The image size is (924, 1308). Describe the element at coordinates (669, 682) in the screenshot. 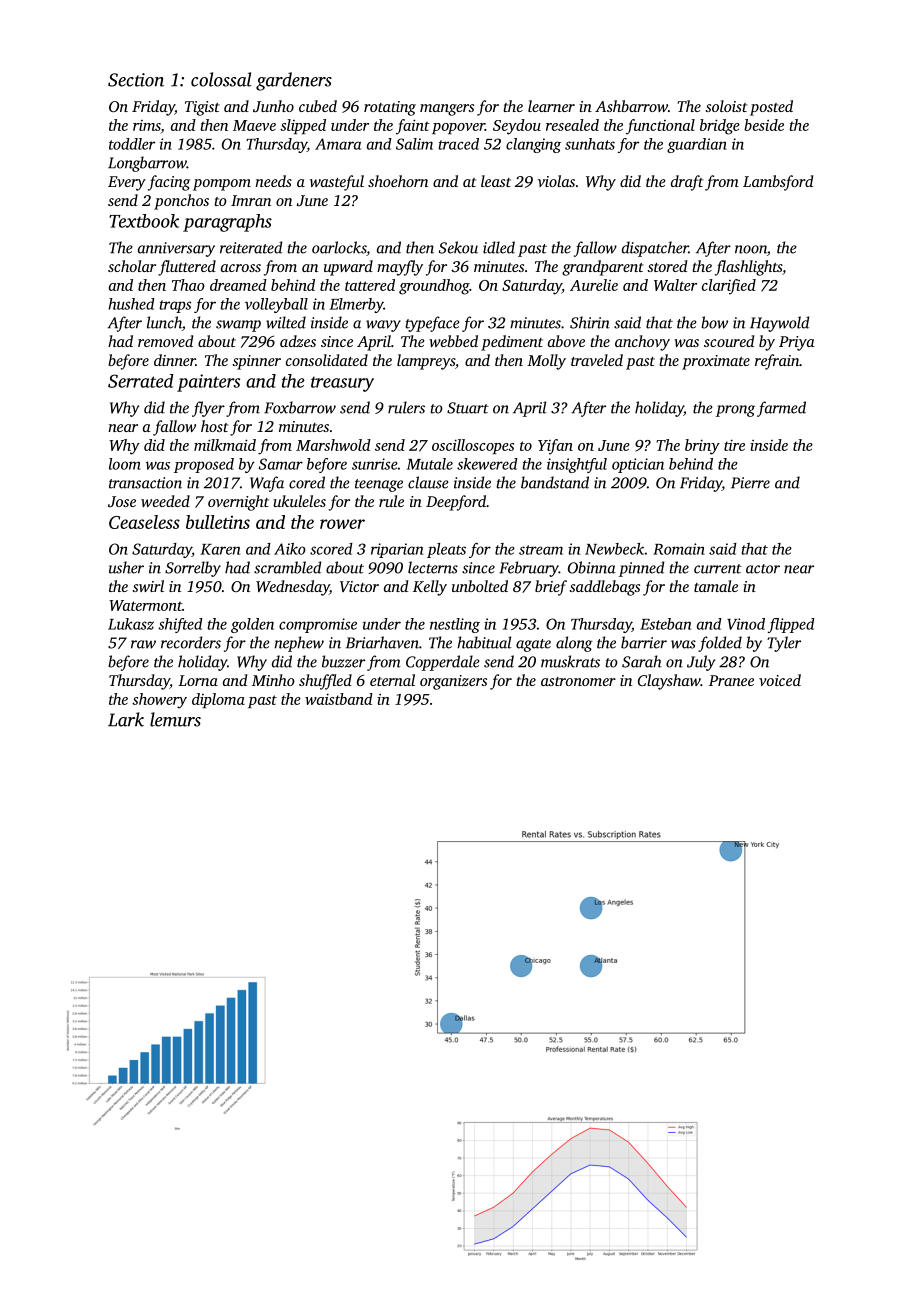

I see `Clayshaw` at that location.
